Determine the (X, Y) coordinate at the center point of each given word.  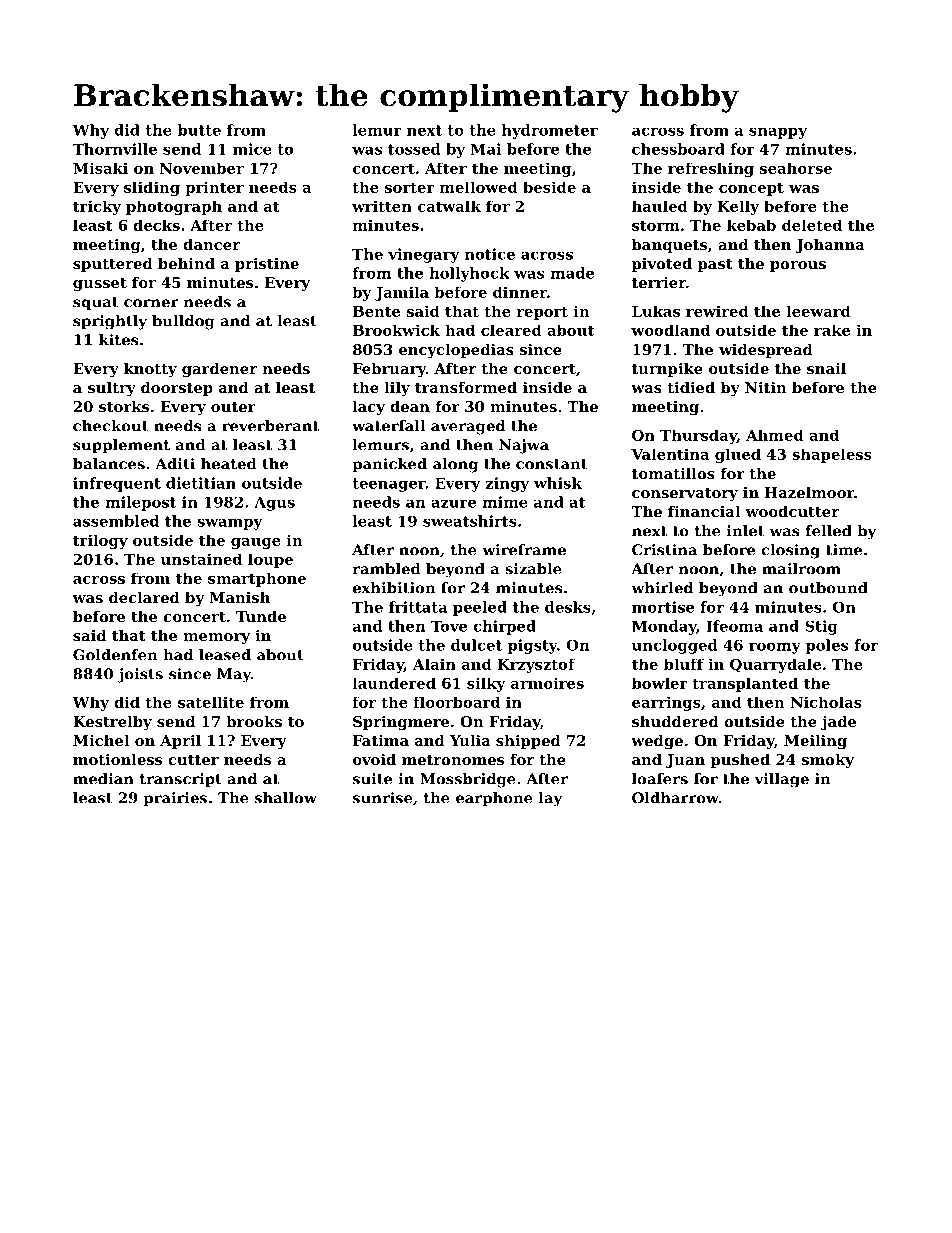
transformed (466, 387)
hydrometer (550, 131)
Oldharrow (675, 798)
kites (118, 340)
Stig (821, 627)
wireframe (524, 550)
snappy (778, 133)
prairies (175, 799)
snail (826, 368)
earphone (494, 799)
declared (144, 597)
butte (199, 130)
